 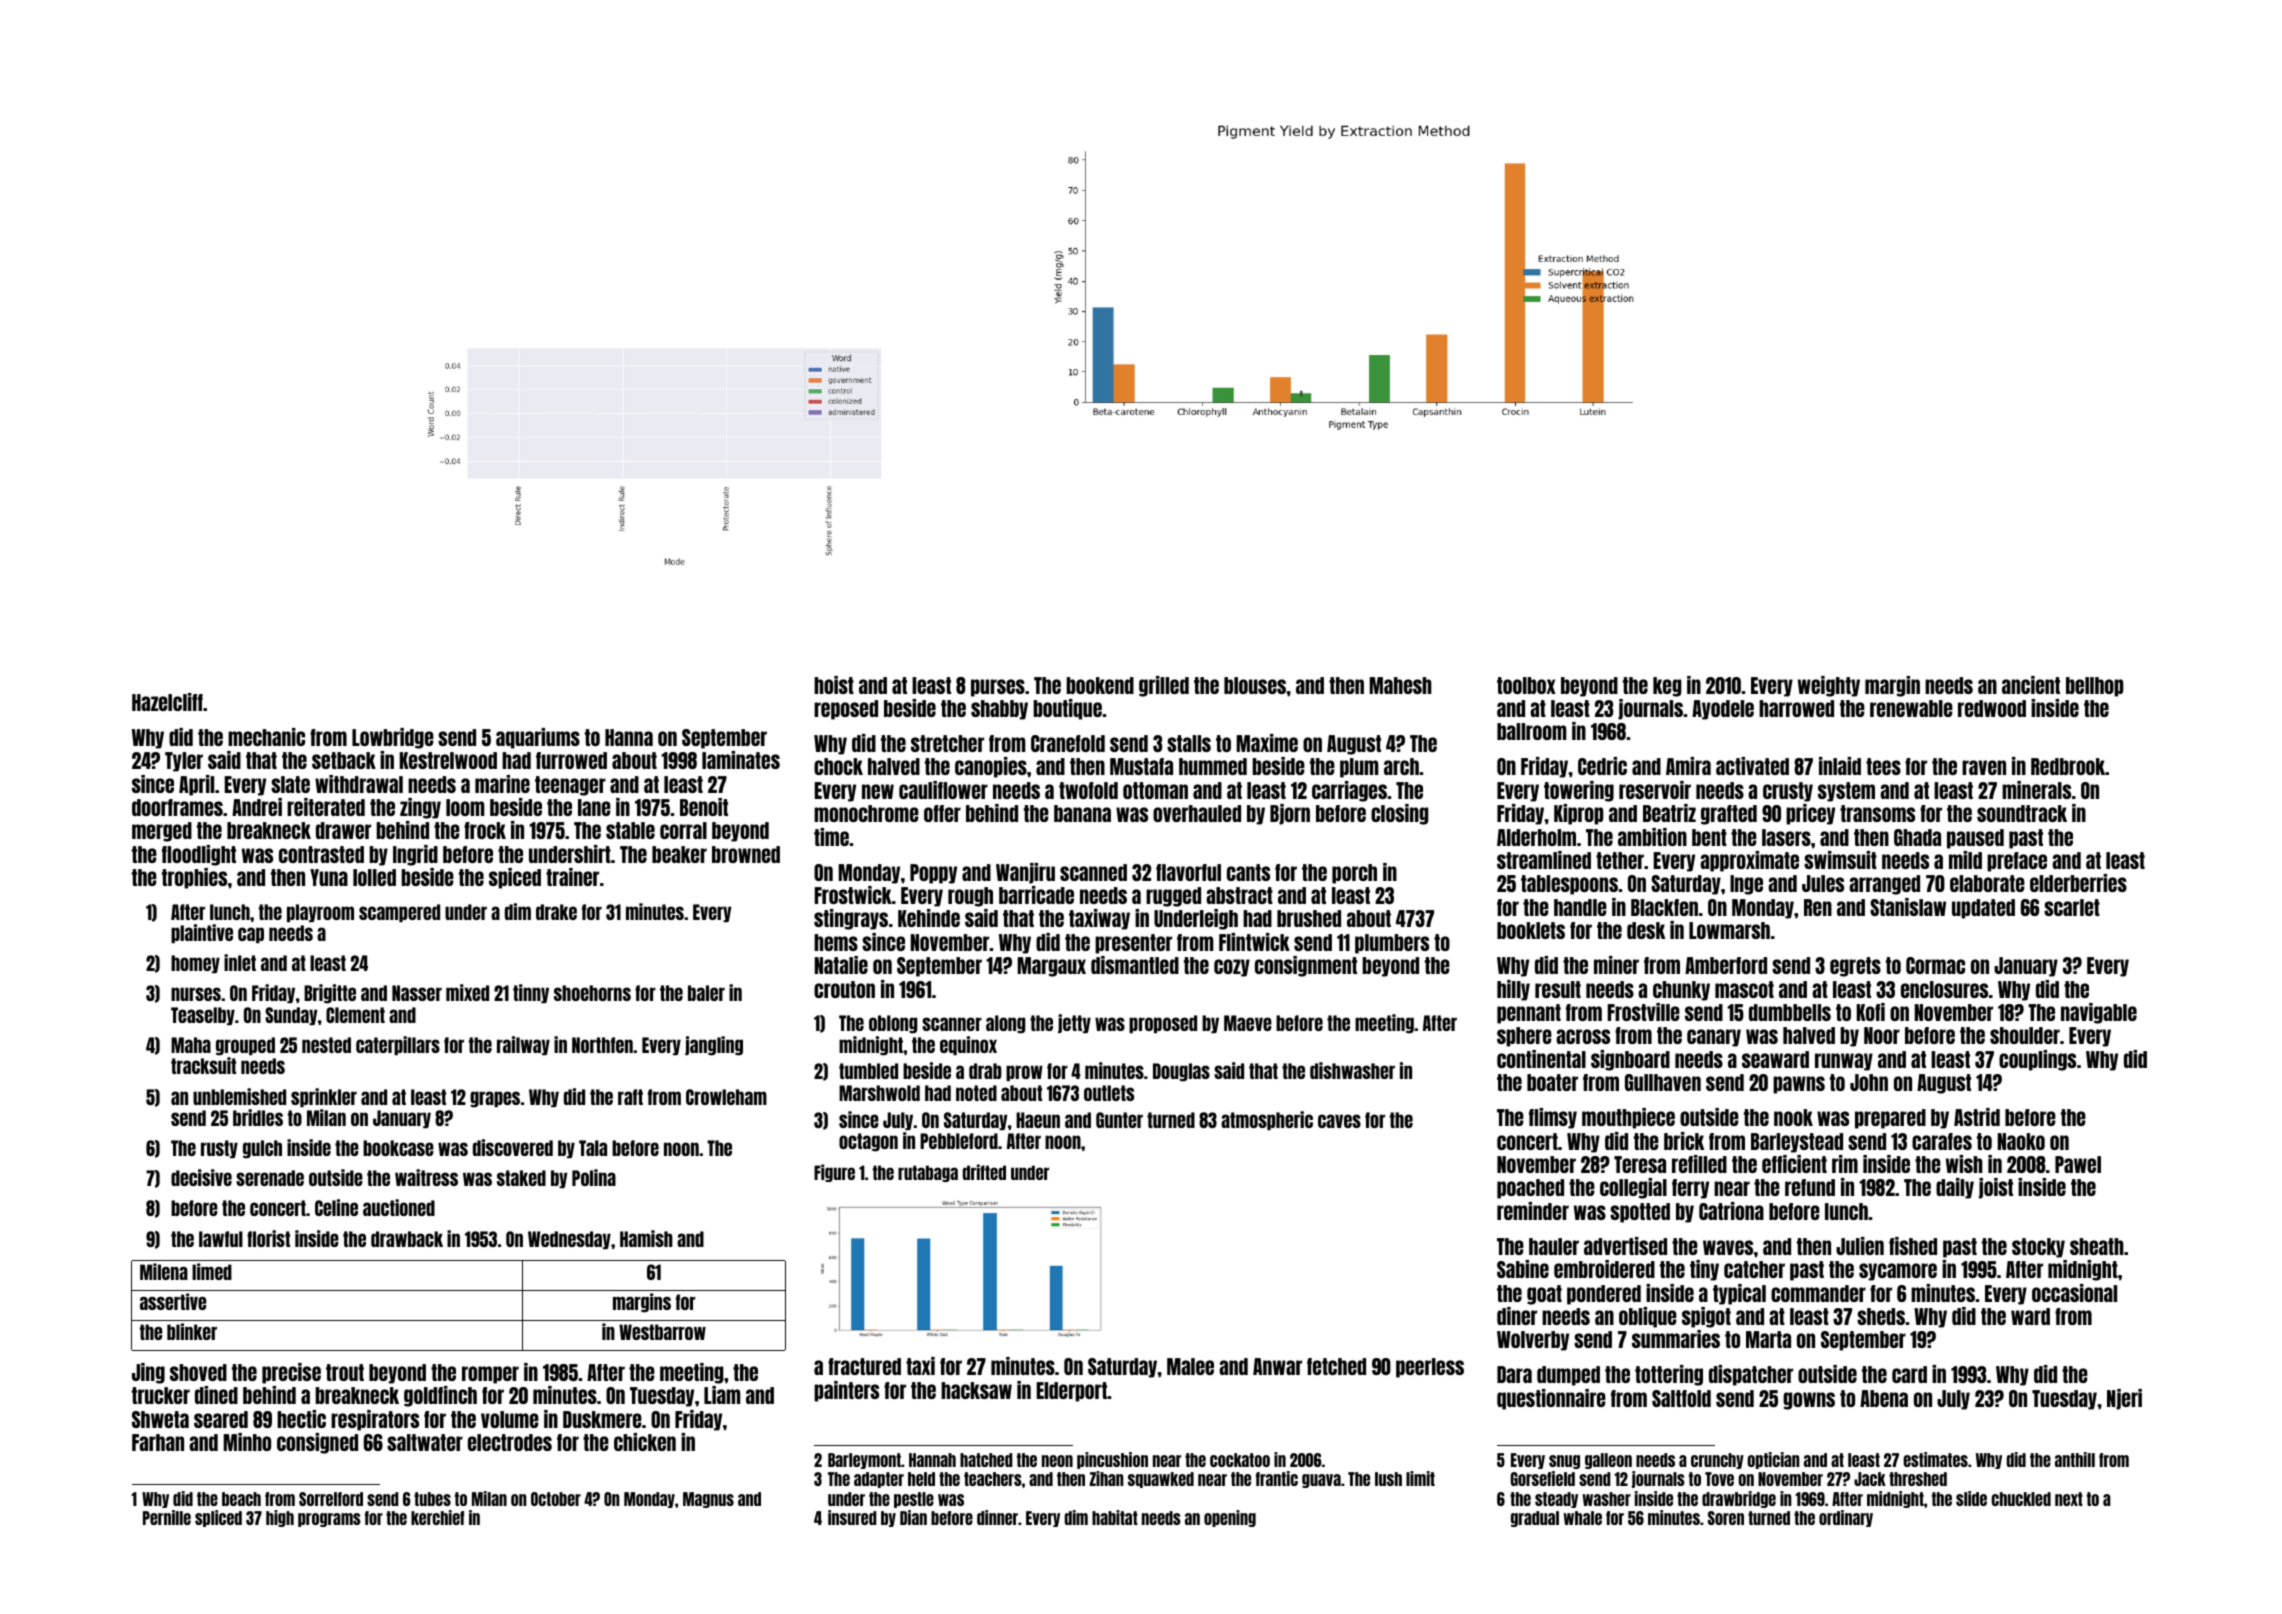 What do you see at coordinates (167, 702) in the screenshot?
I see `Hazelcliff` at bounding box center [167, 702].
